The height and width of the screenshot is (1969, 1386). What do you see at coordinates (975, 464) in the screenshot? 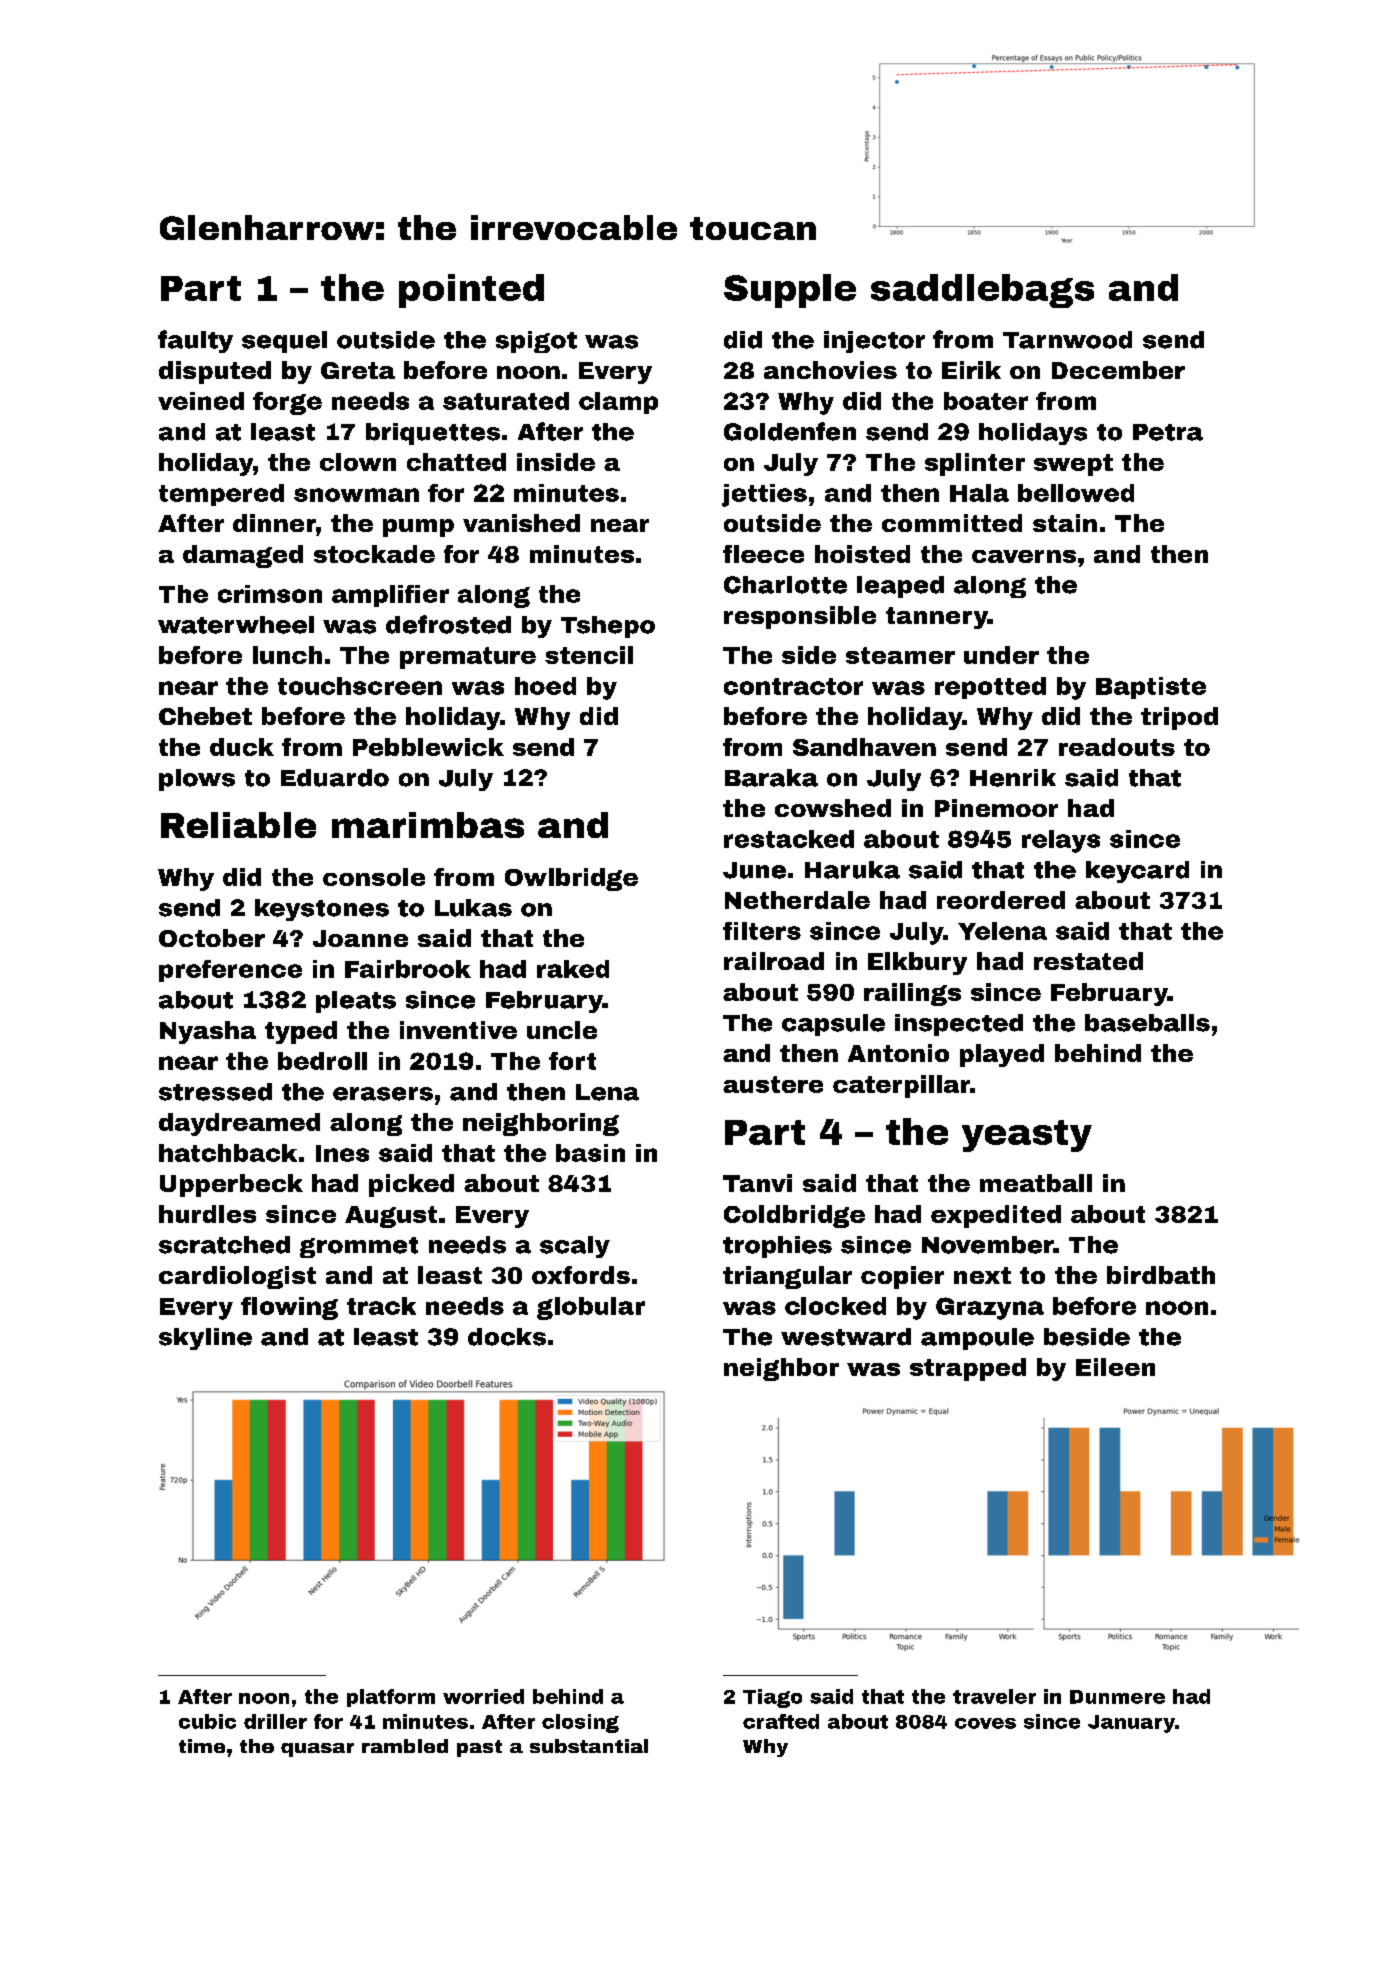
I see `splinter` at bounding box center [975, 464].
